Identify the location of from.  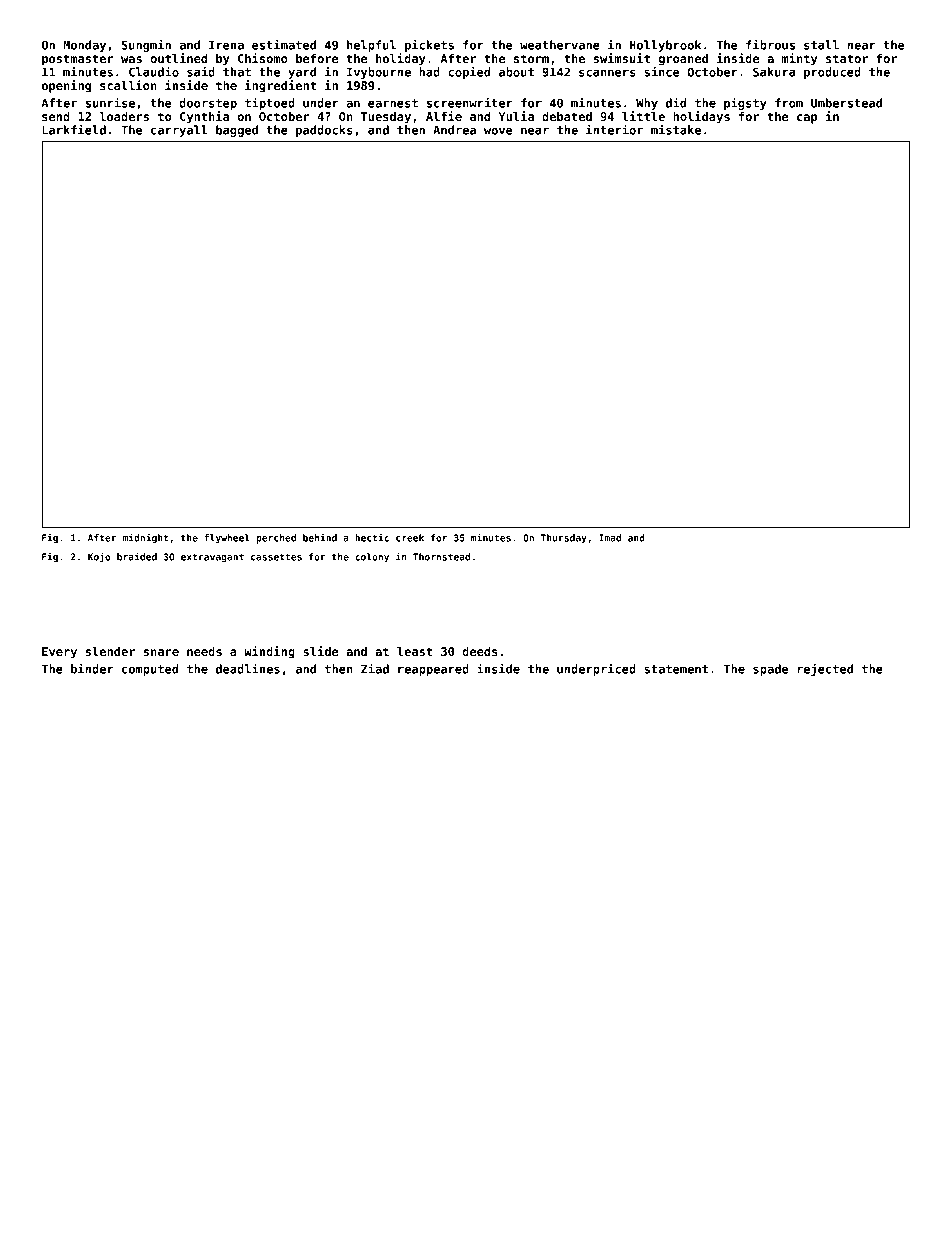
(789, 103).
